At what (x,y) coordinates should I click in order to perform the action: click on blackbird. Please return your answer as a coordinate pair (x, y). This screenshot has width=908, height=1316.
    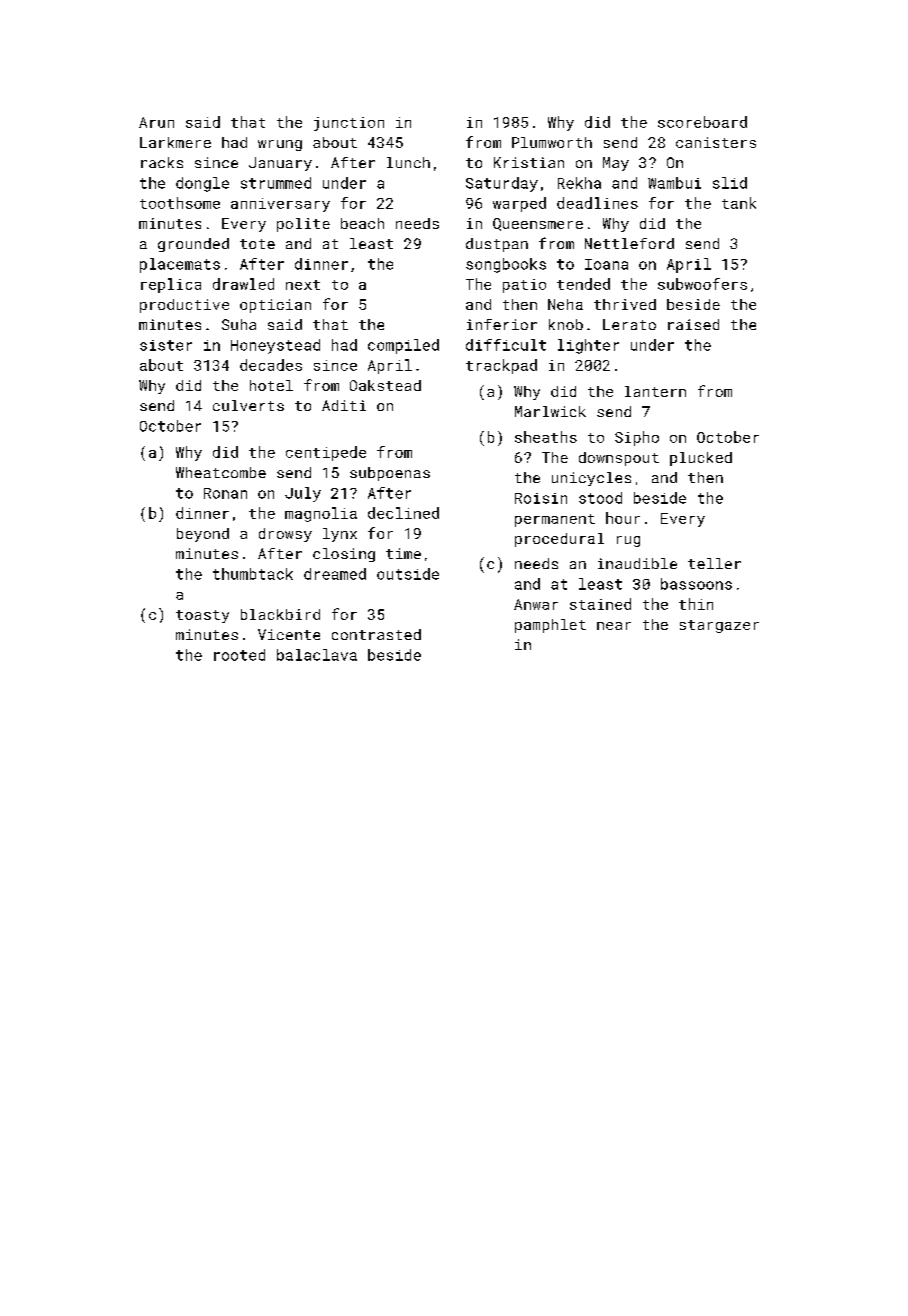
    Looking at the image, I should click on (280, 614).
